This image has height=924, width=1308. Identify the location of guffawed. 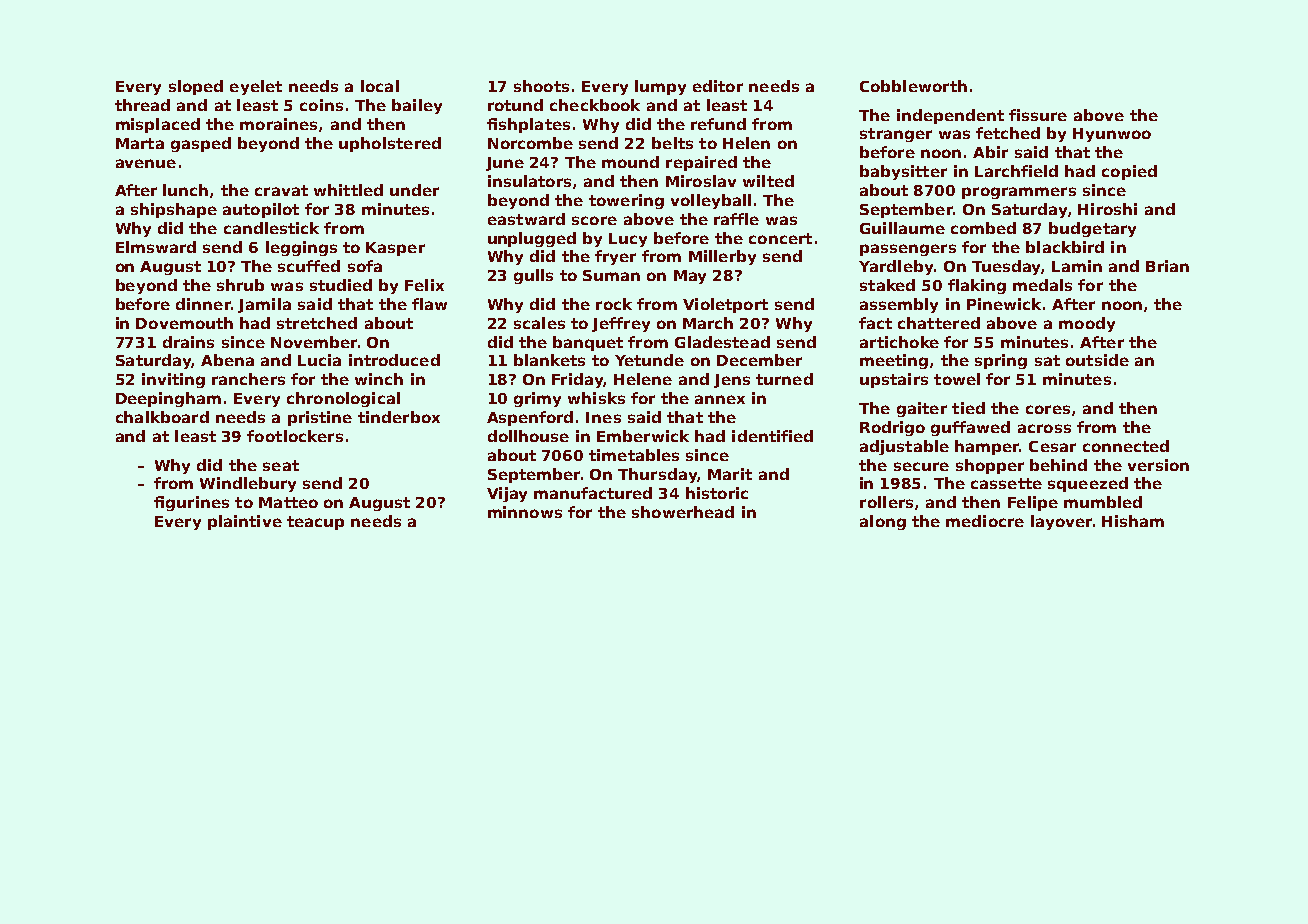
(970, 428).
